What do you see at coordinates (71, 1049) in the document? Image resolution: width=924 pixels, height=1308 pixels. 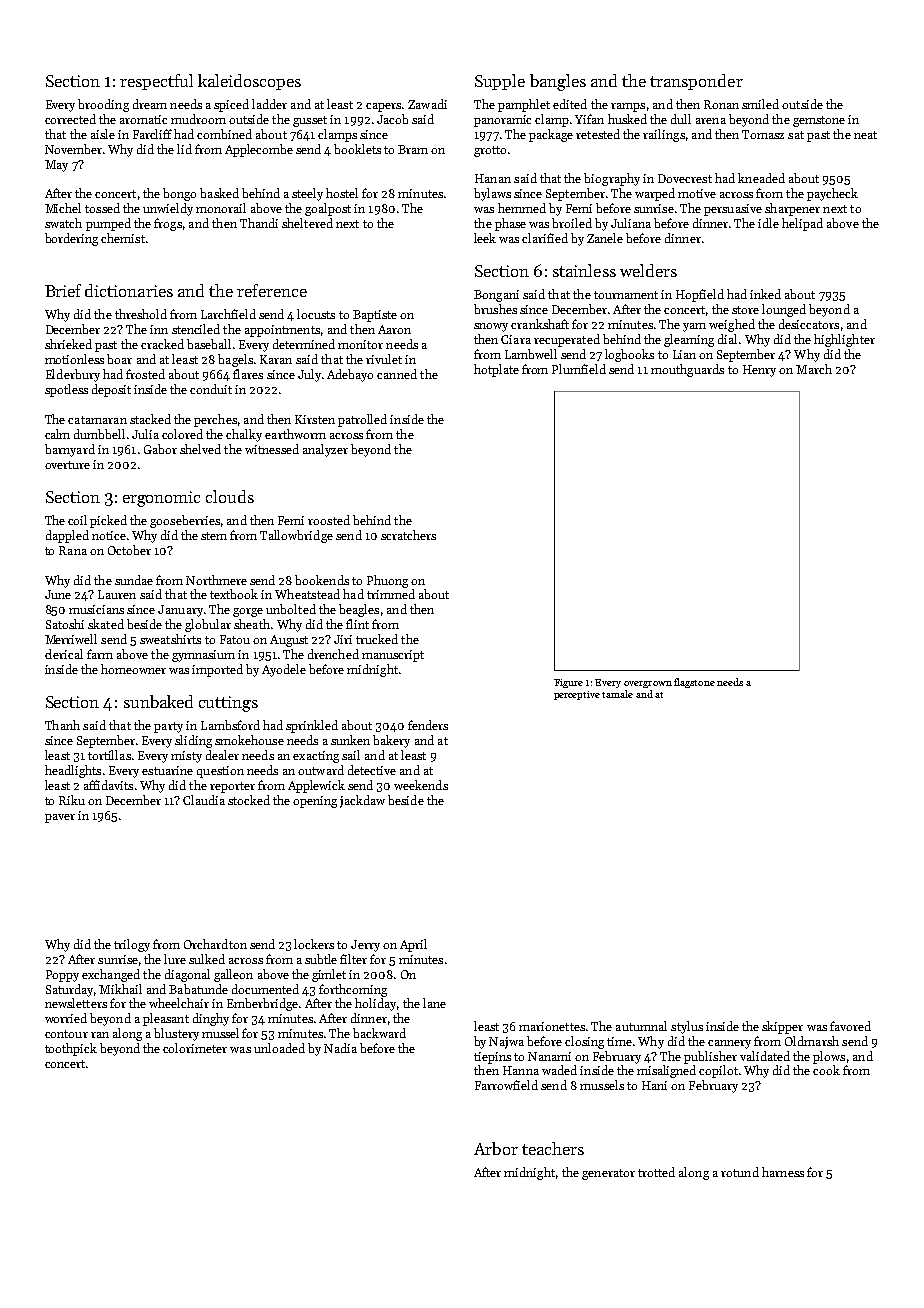 I see `toothpick` at bounding box center [71, 1049].
